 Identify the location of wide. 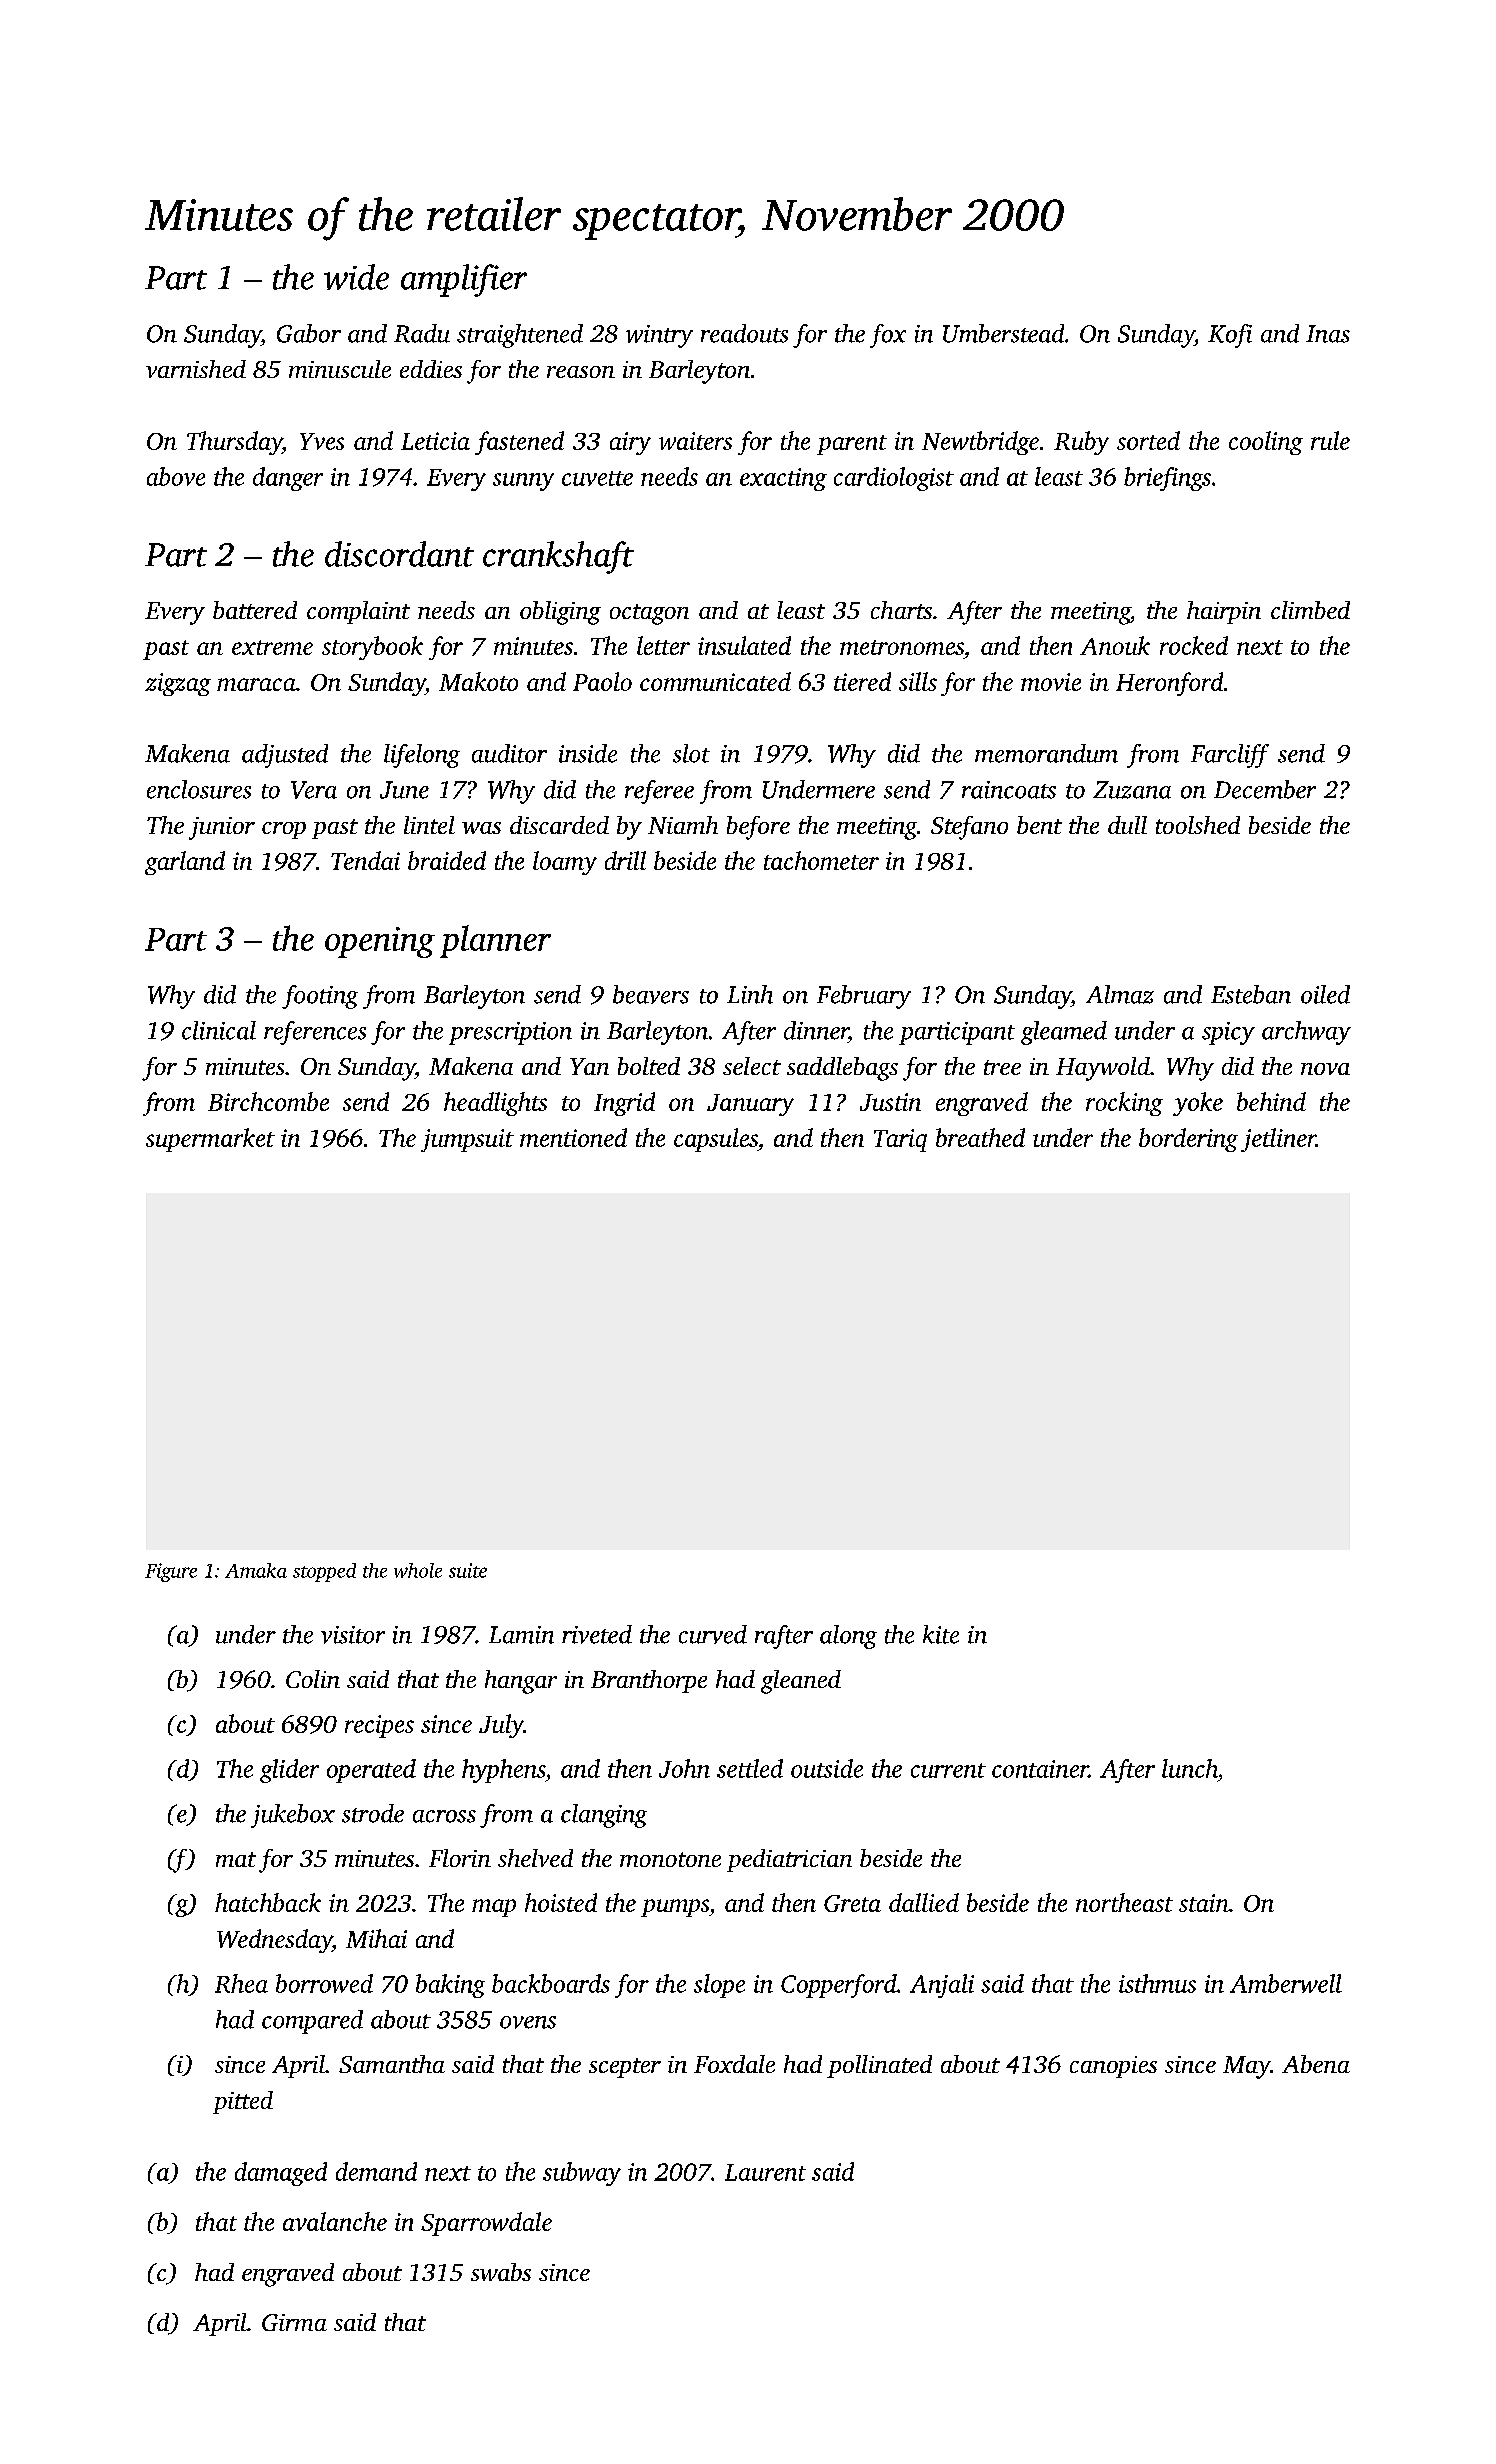
(356, 277).
